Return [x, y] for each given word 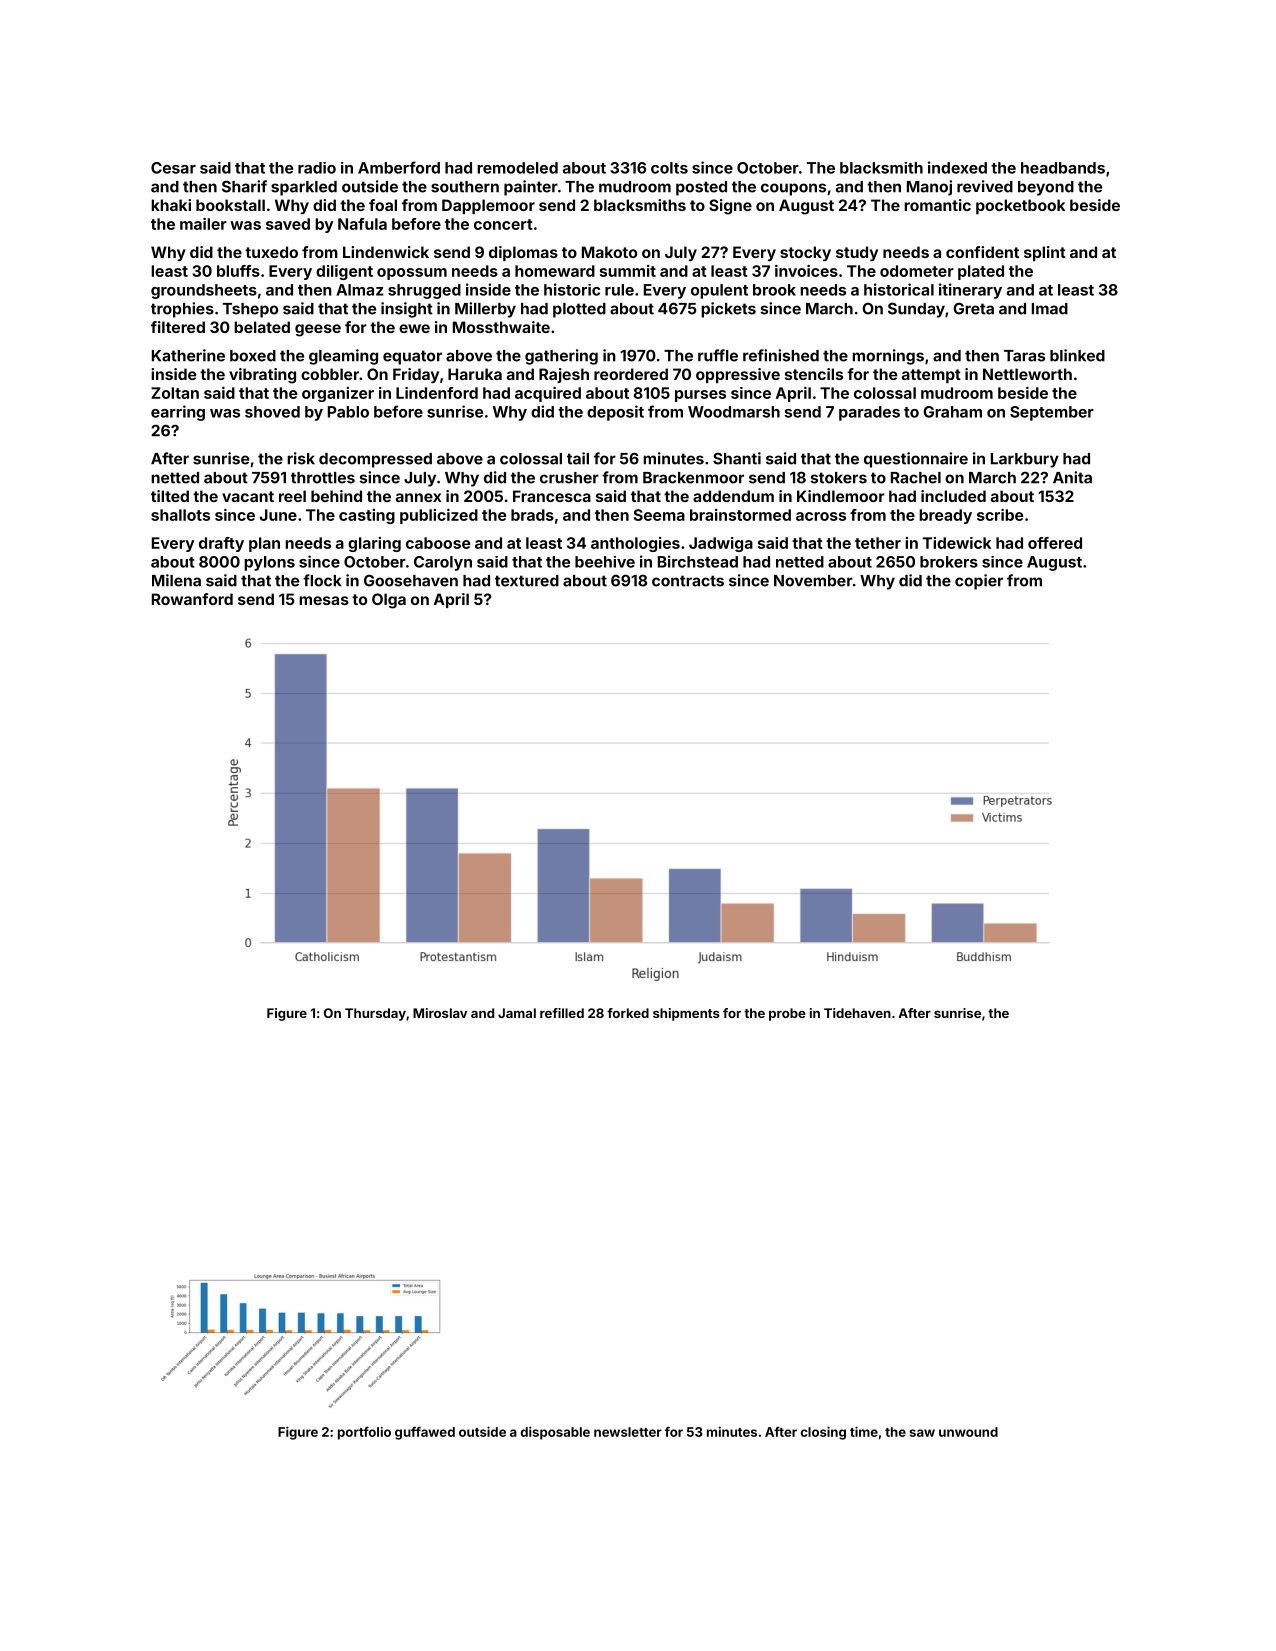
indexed [957, 167]
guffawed [425, 1433]
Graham [952, 412]
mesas [324, 600]
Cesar [173, 168]
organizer [338, 394]
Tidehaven [857, 1013]
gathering [561, 357]
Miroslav [440, 1013]
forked [628, 1013]
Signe [730, 207]
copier [979, 582]
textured [527, 581]
